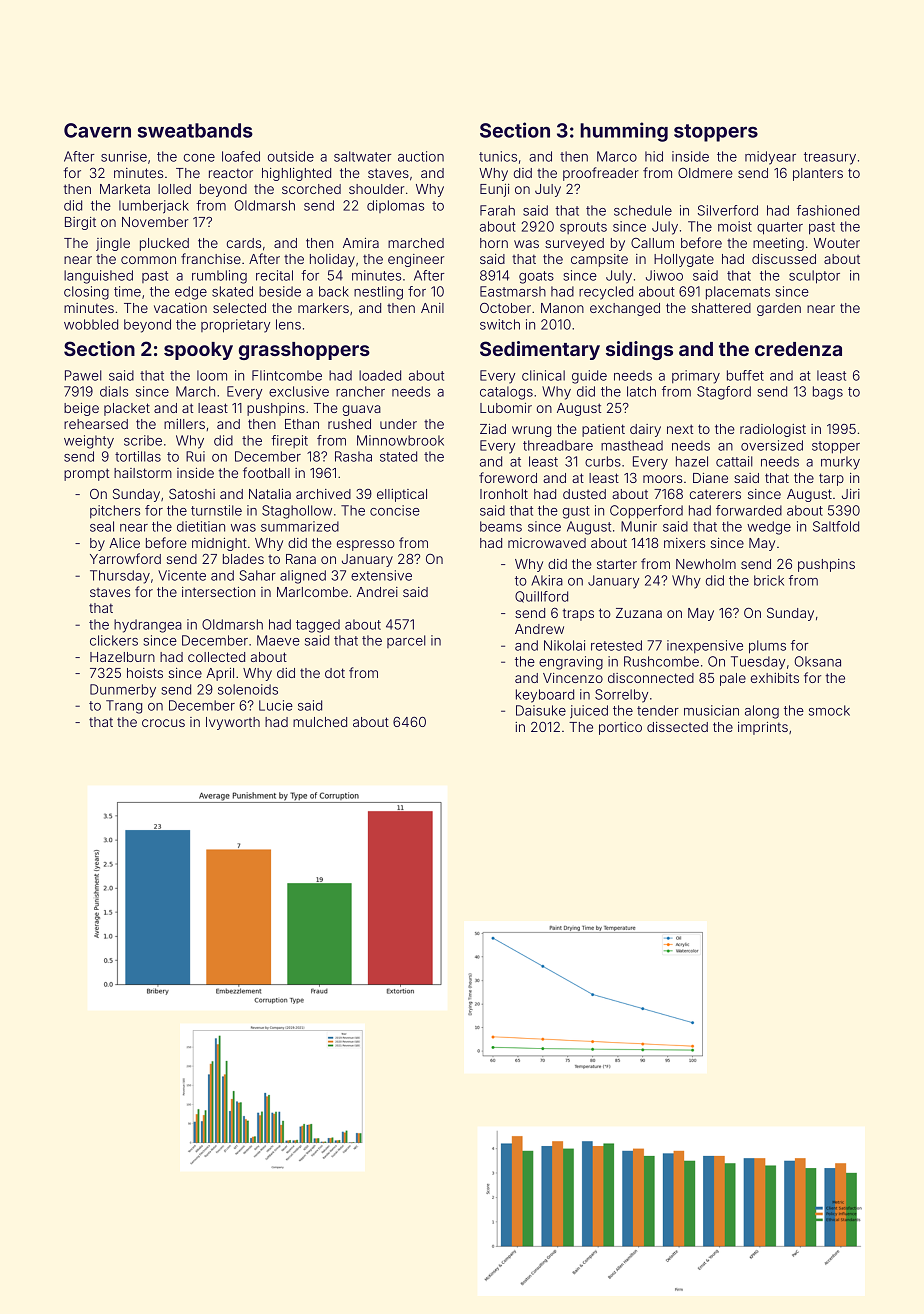  Describe the element at coordinates (266, 472) in the image. I see `football` at that location.
